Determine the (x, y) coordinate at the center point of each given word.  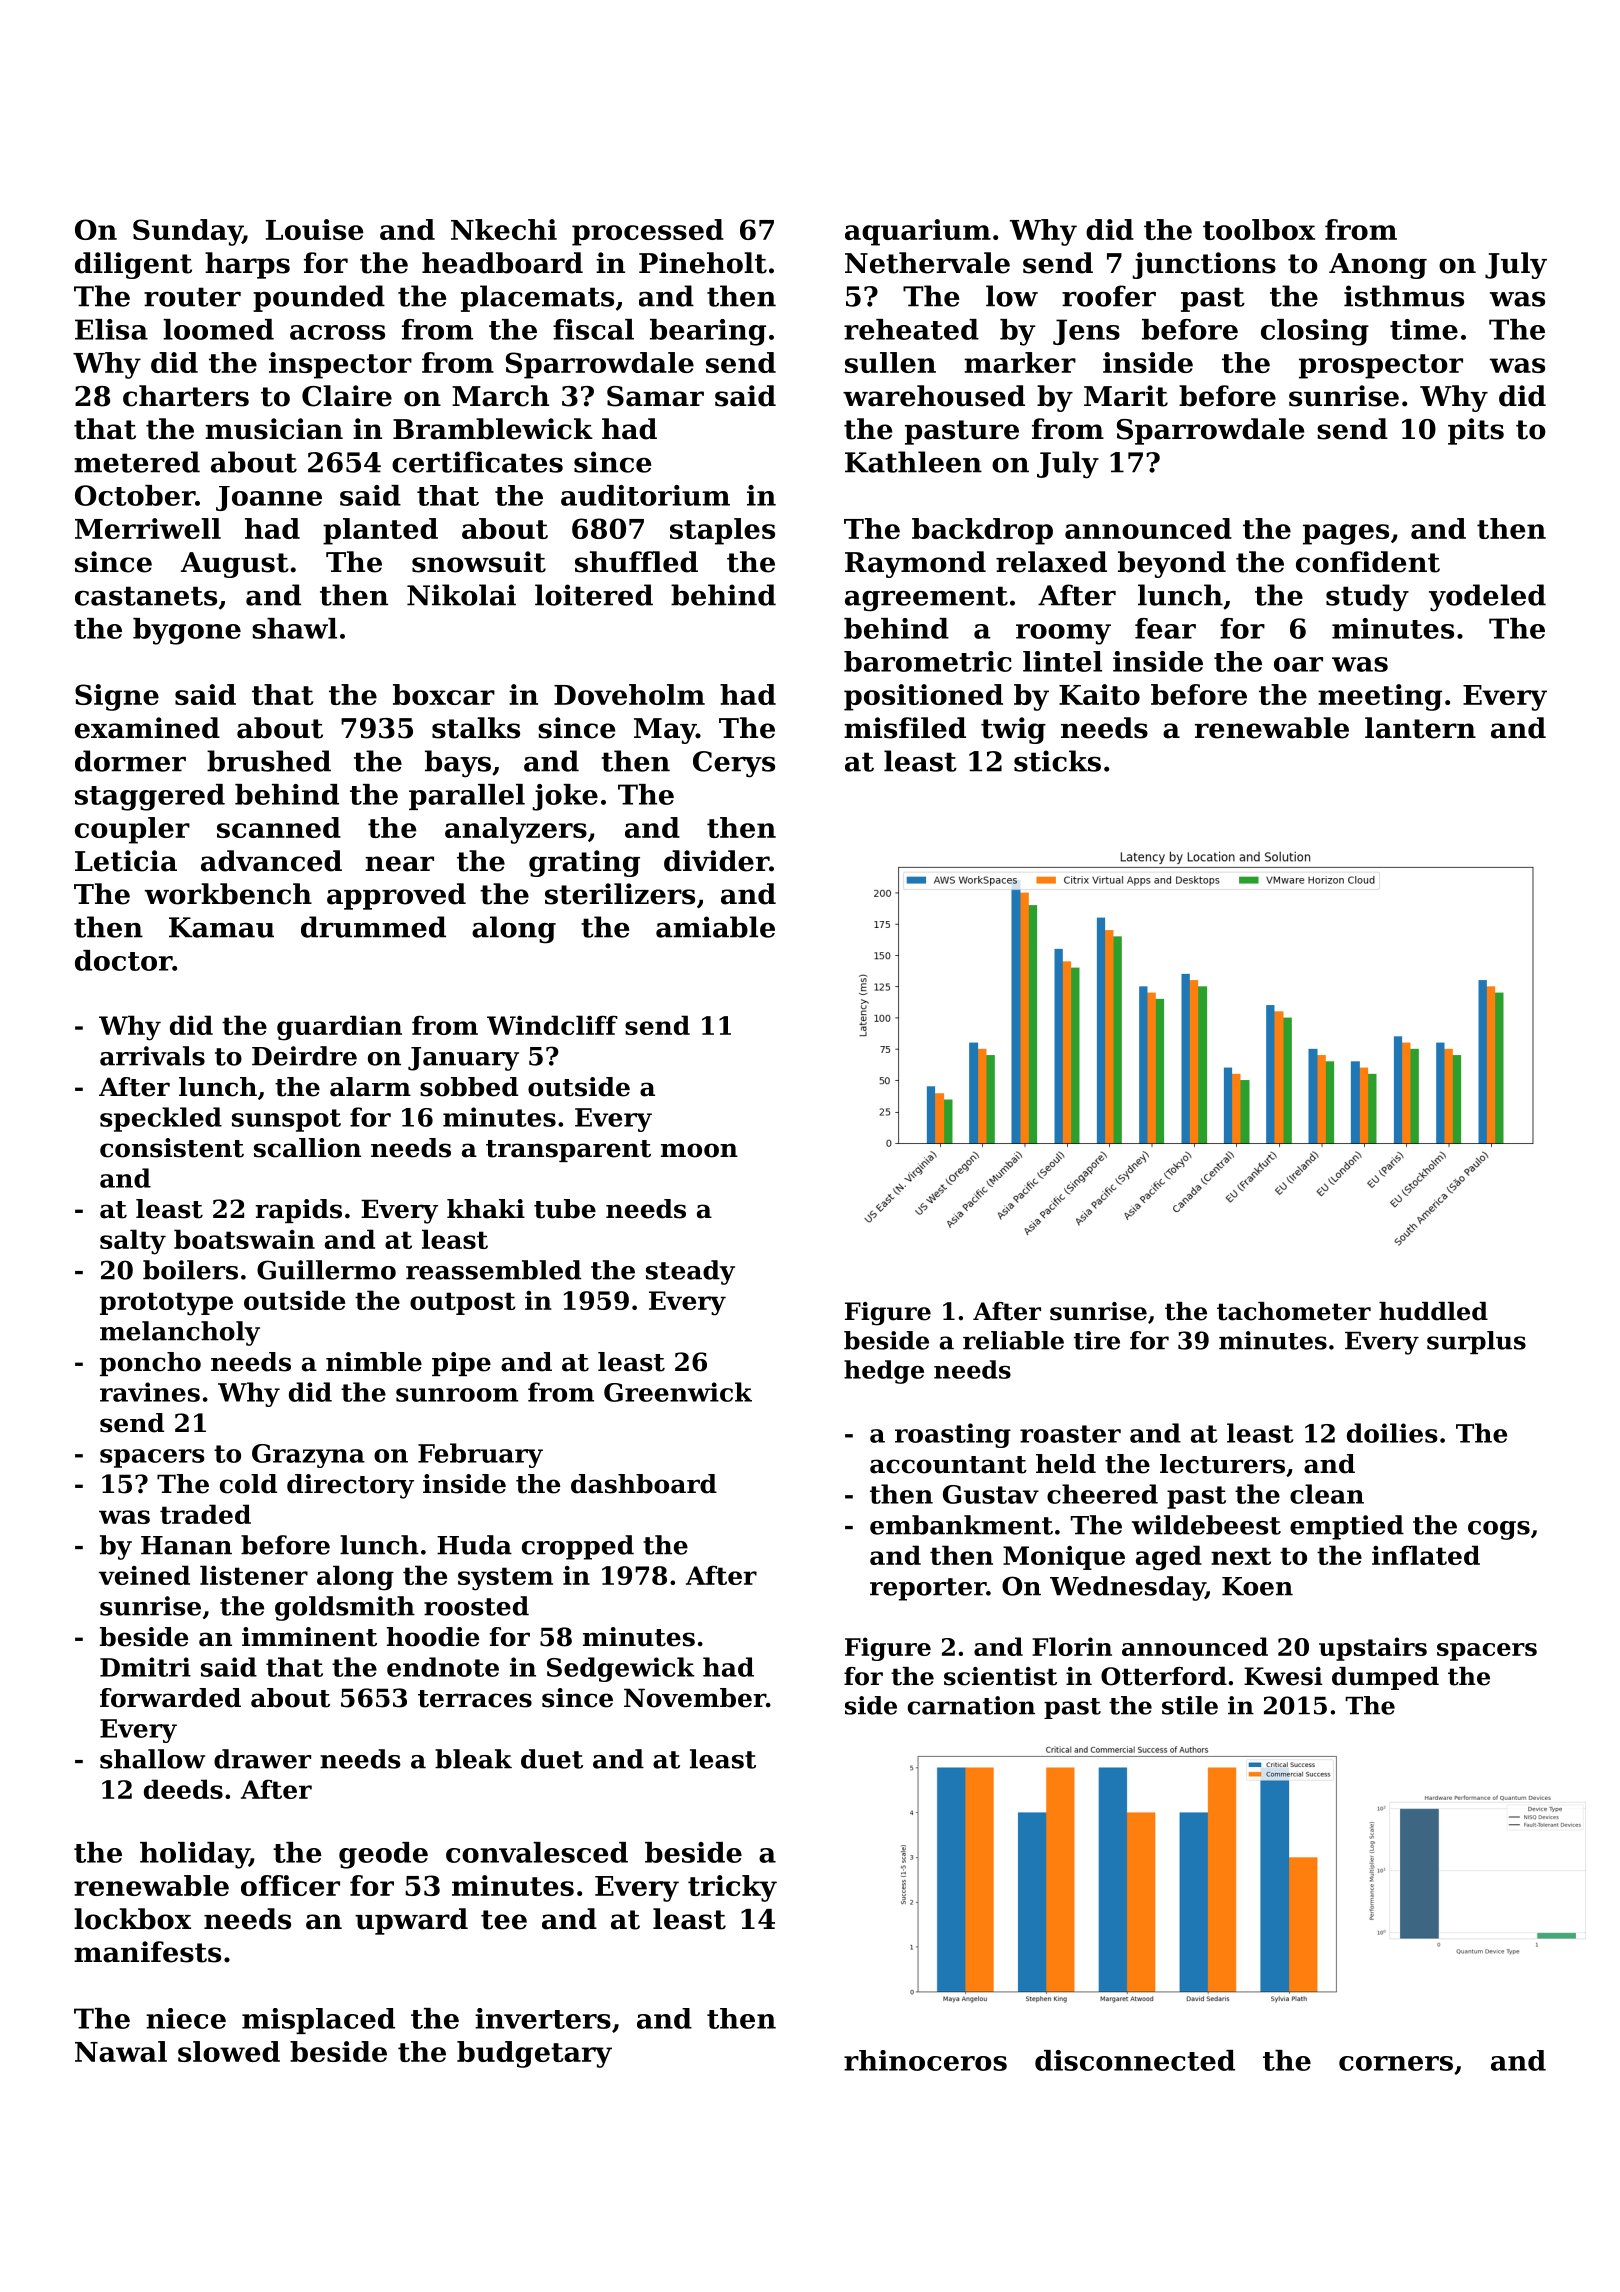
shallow (152, 1759)
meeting (1380, 697)
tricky (732, 1888)
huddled (1433, 1311)
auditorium (645, 495)
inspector (340, 365)
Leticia (126, 861)
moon (699, 1150)
